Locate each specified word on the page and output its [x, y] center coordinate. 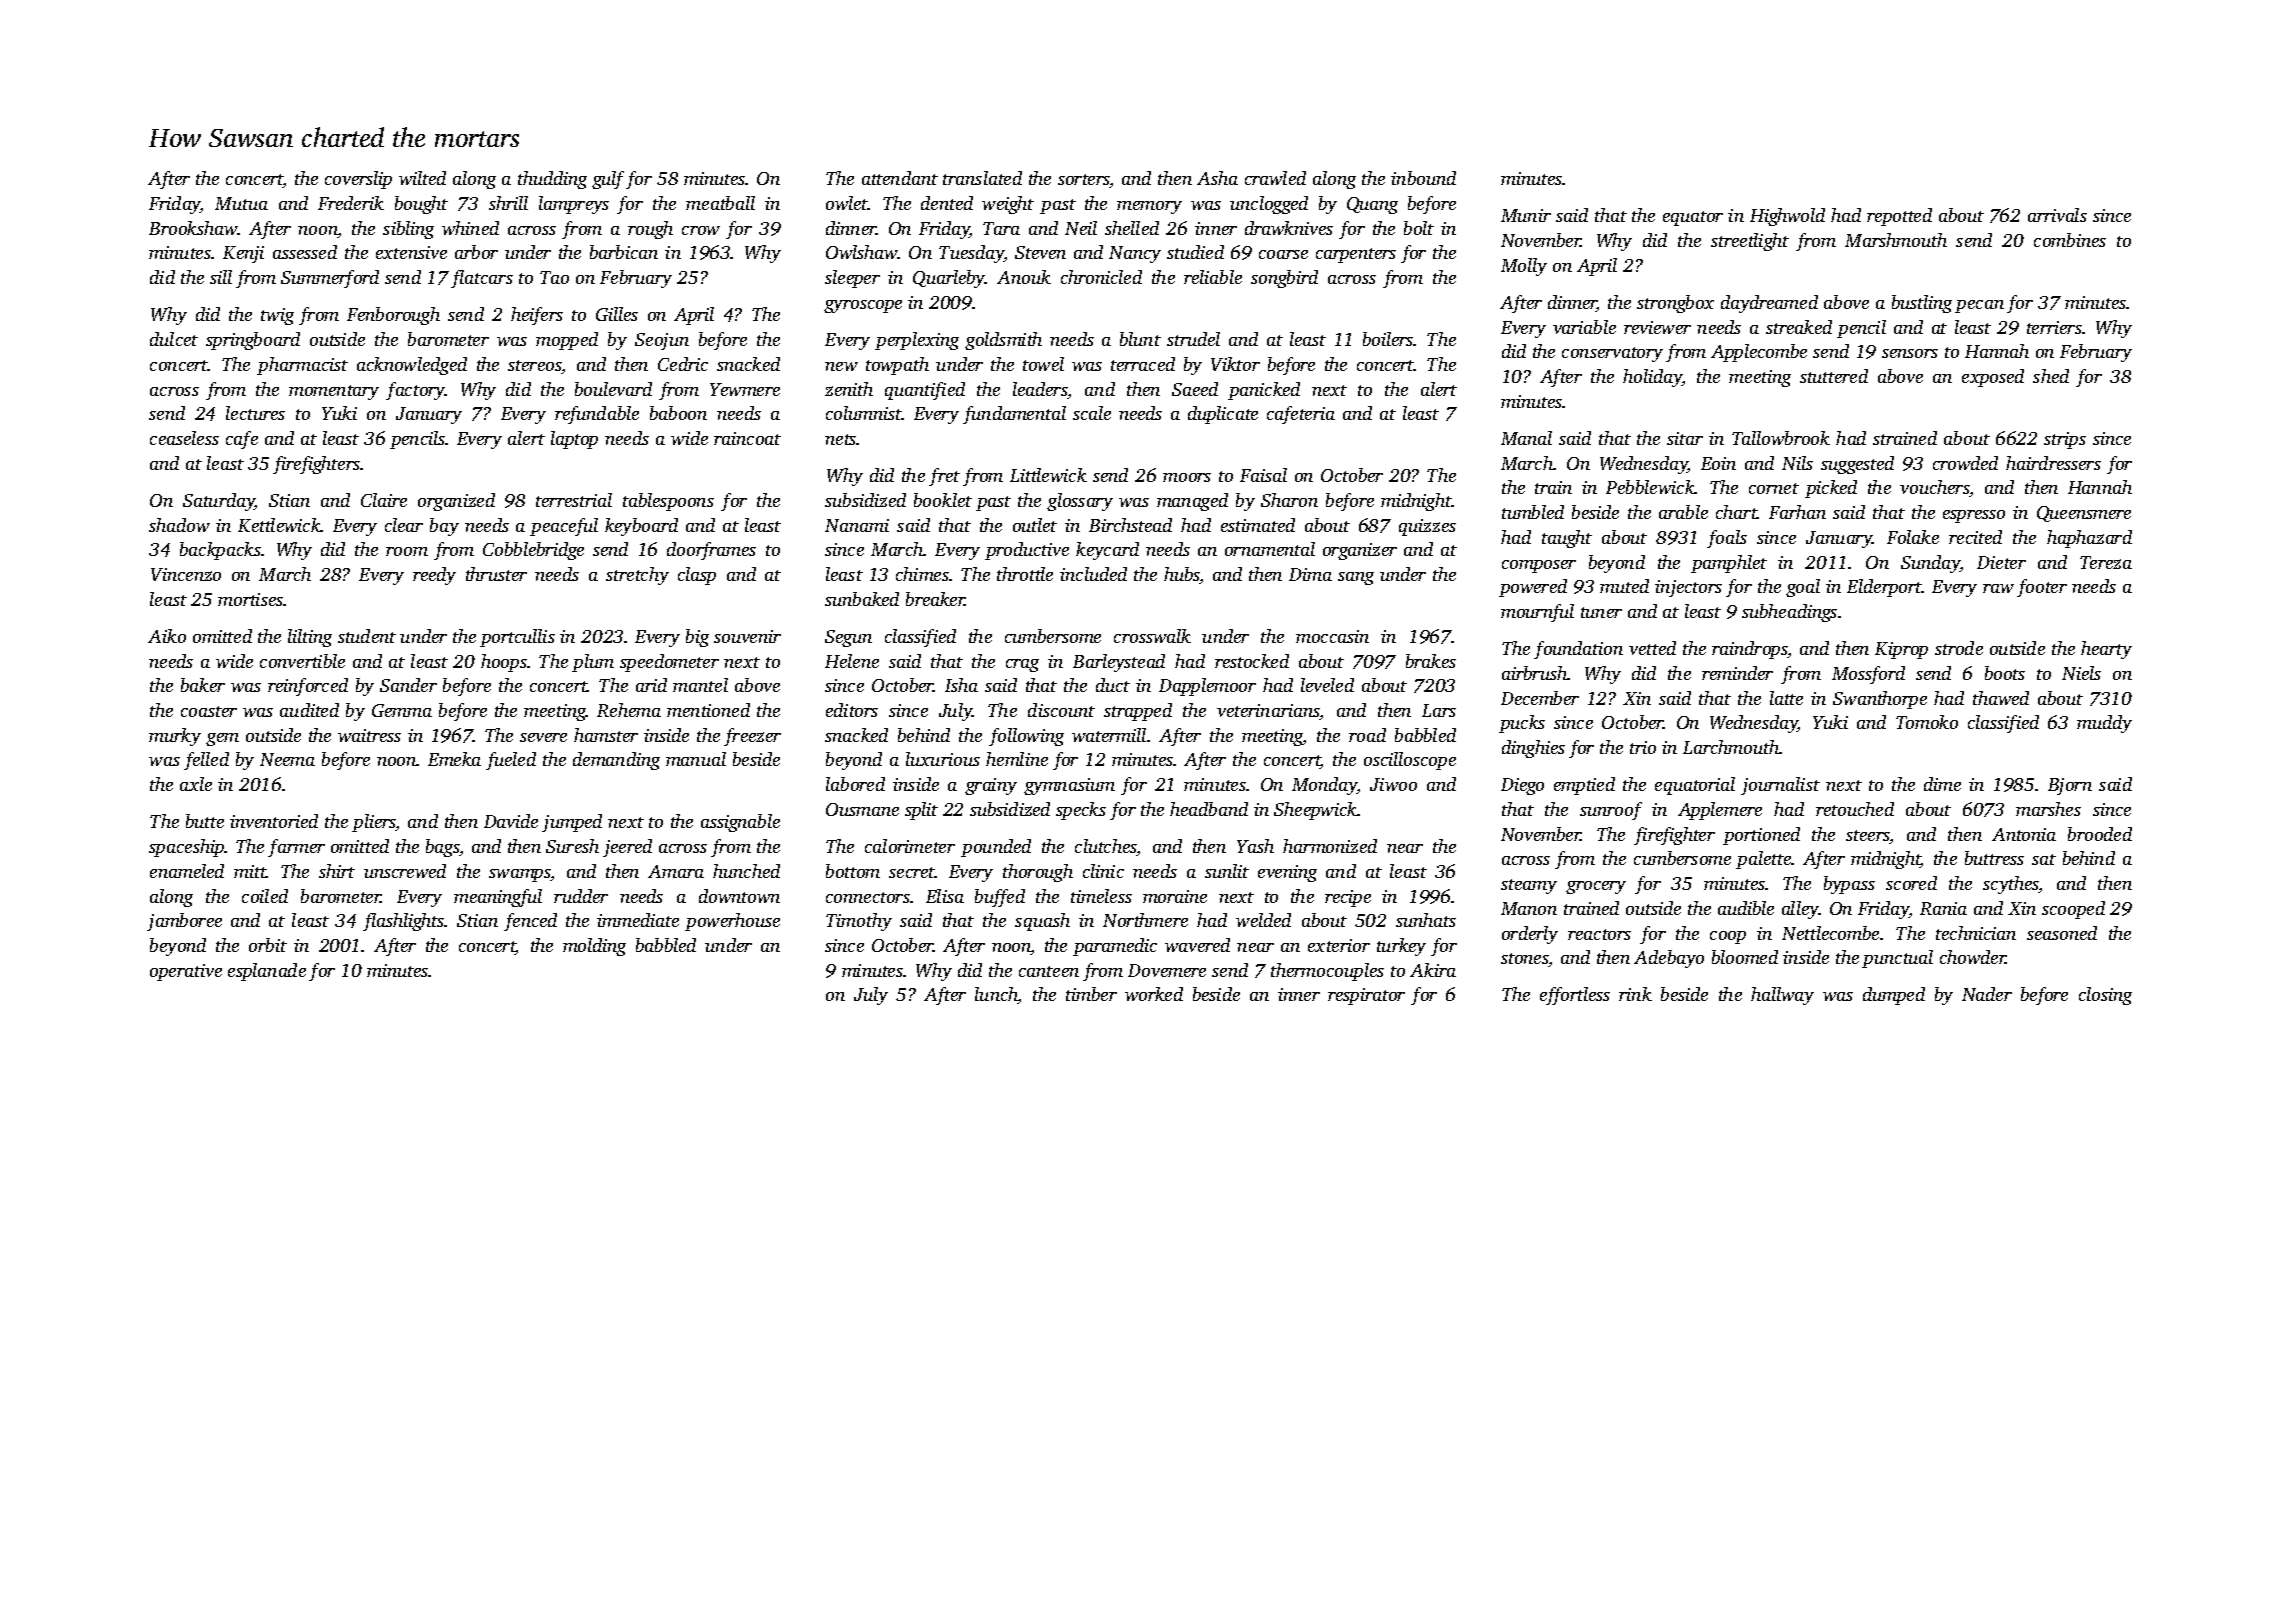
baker [203, 685]
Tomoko [1927, 722]
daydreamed [1769, 304]
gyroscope [863, 306]
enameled [187, 871]
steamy [1529, 886]
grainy [991, 786]
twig [277, 316]
